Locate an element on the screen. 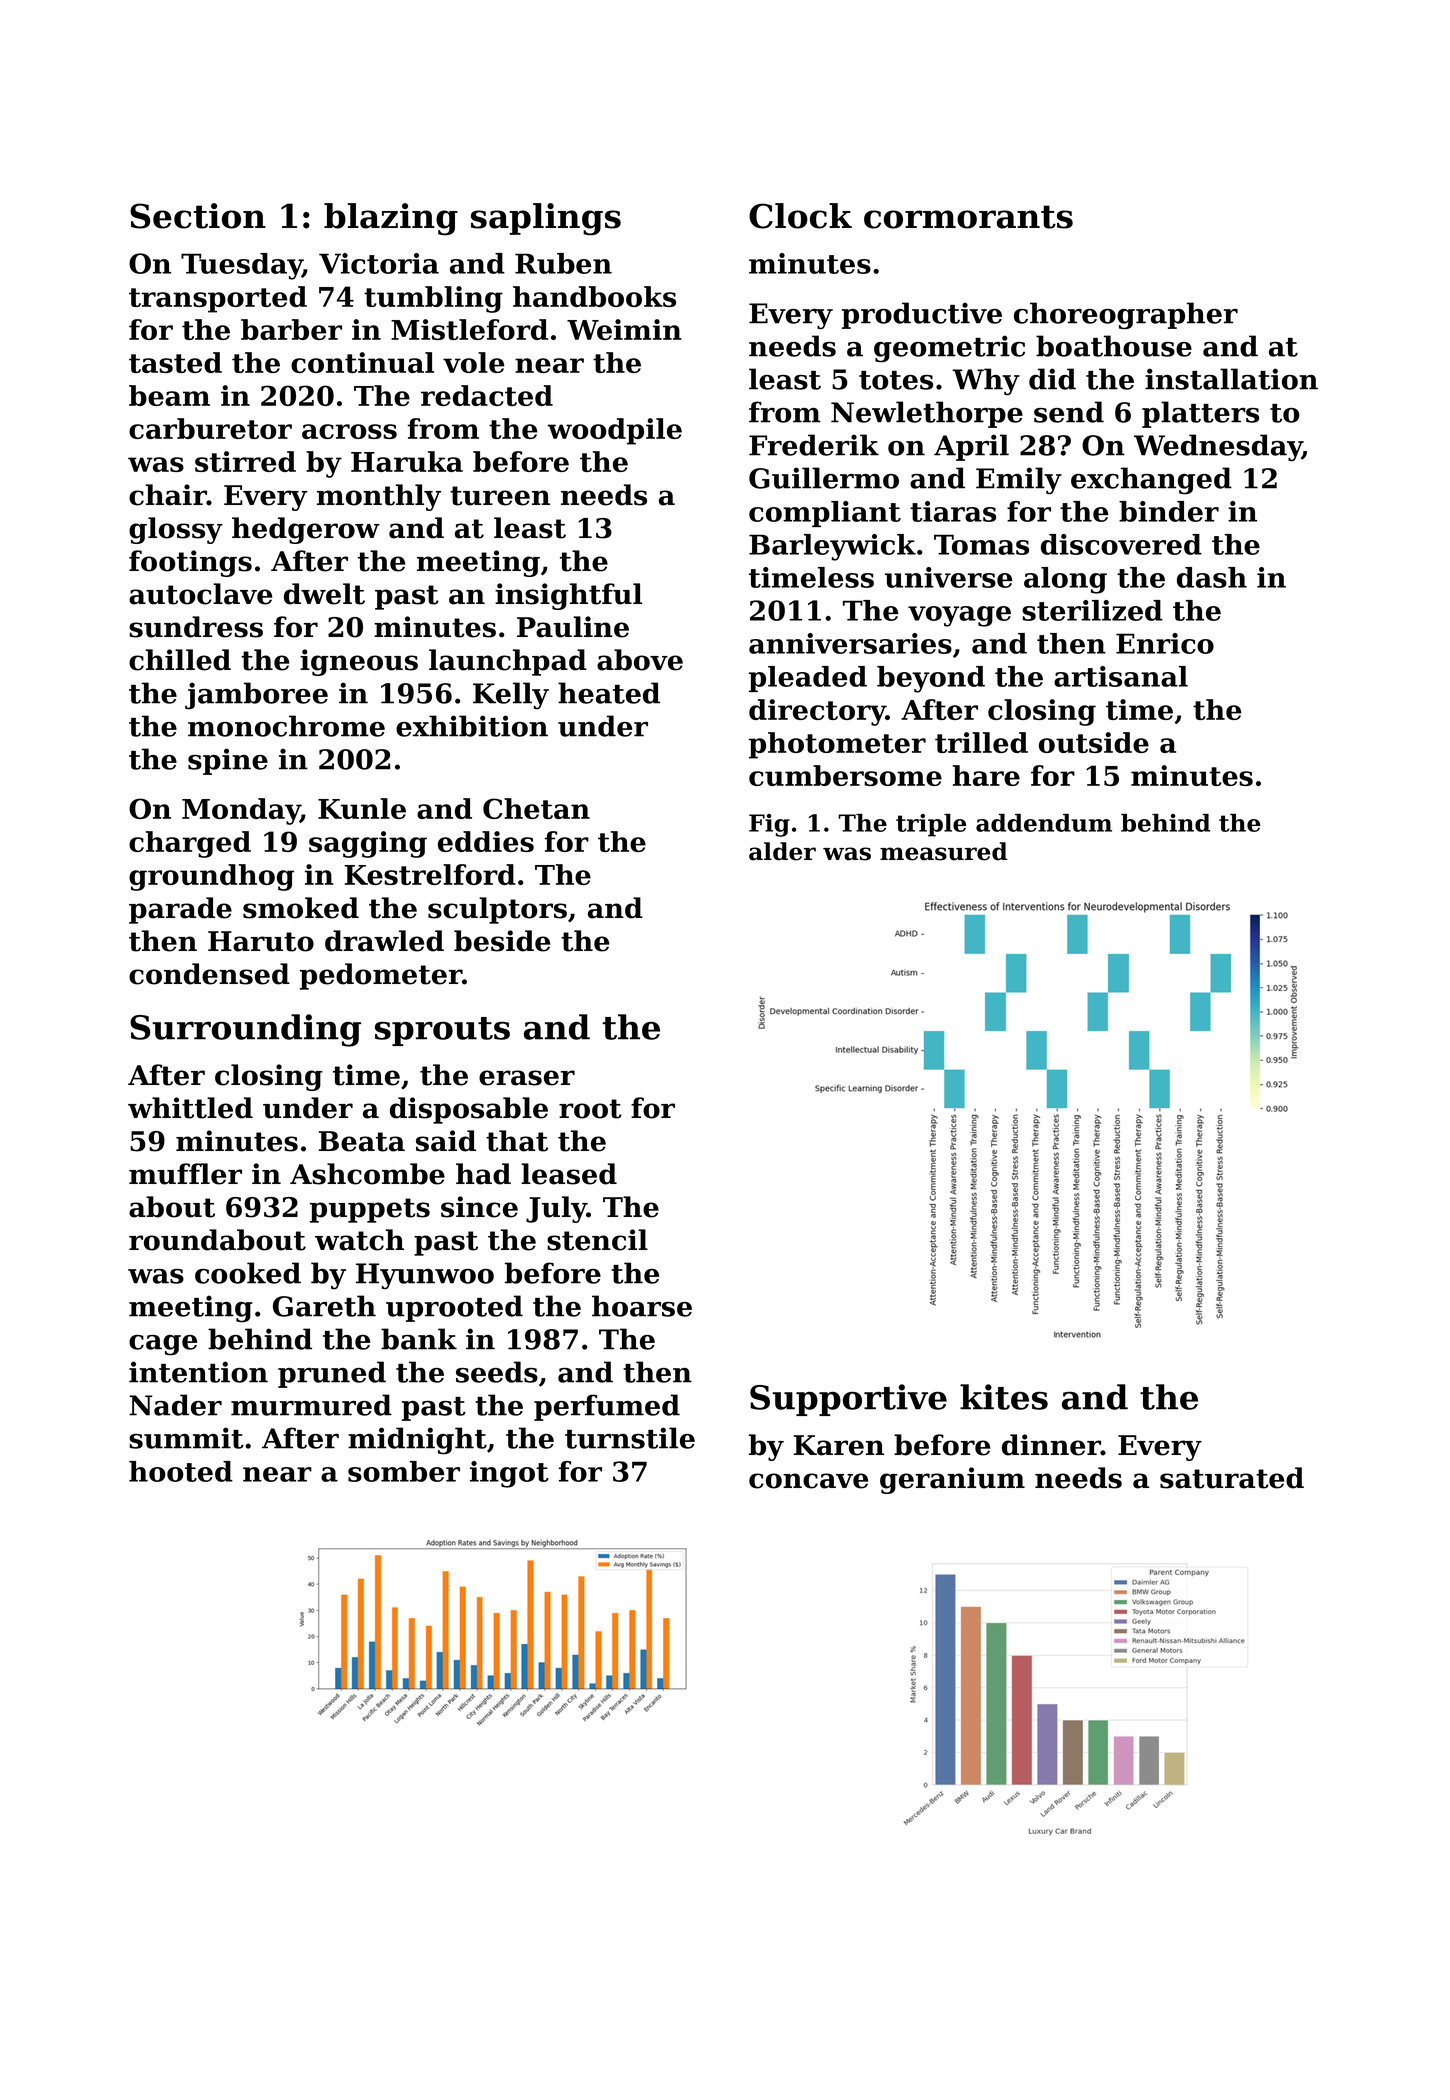 The width and height of the screenshot is (1450, 2100). cooked is located at coordinates (248, 1273).
